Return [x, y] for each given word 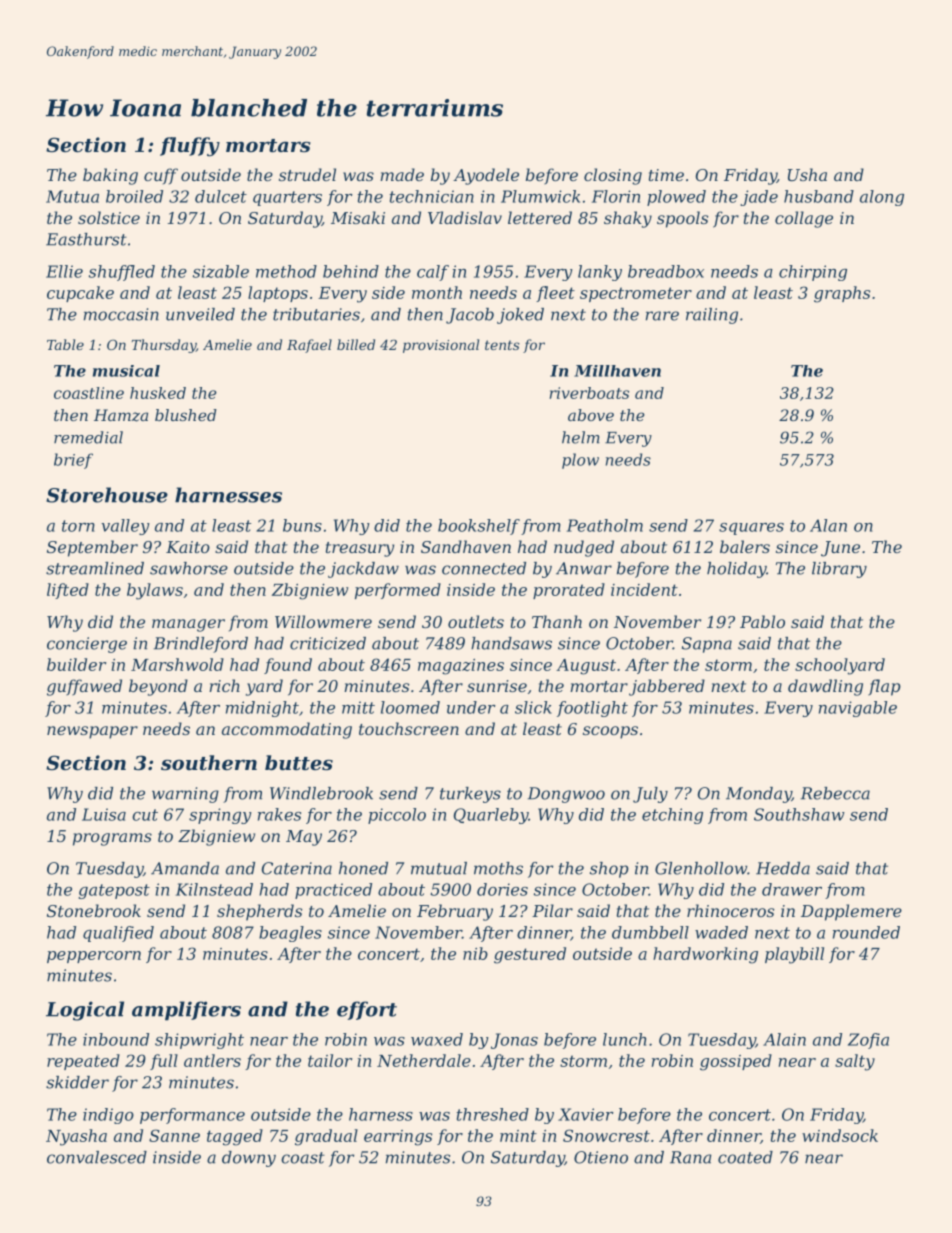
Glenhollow [701, 868]
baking [110, 176]
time [666, 175]
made [402, 174]
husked [158, 393]
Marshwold [177, 664]
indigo [108, 1116]
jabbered [667, 687]
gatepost [114, 891]
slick [533, 707]
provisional [441, 346]
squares [751, 529]
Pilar [552, 910]
